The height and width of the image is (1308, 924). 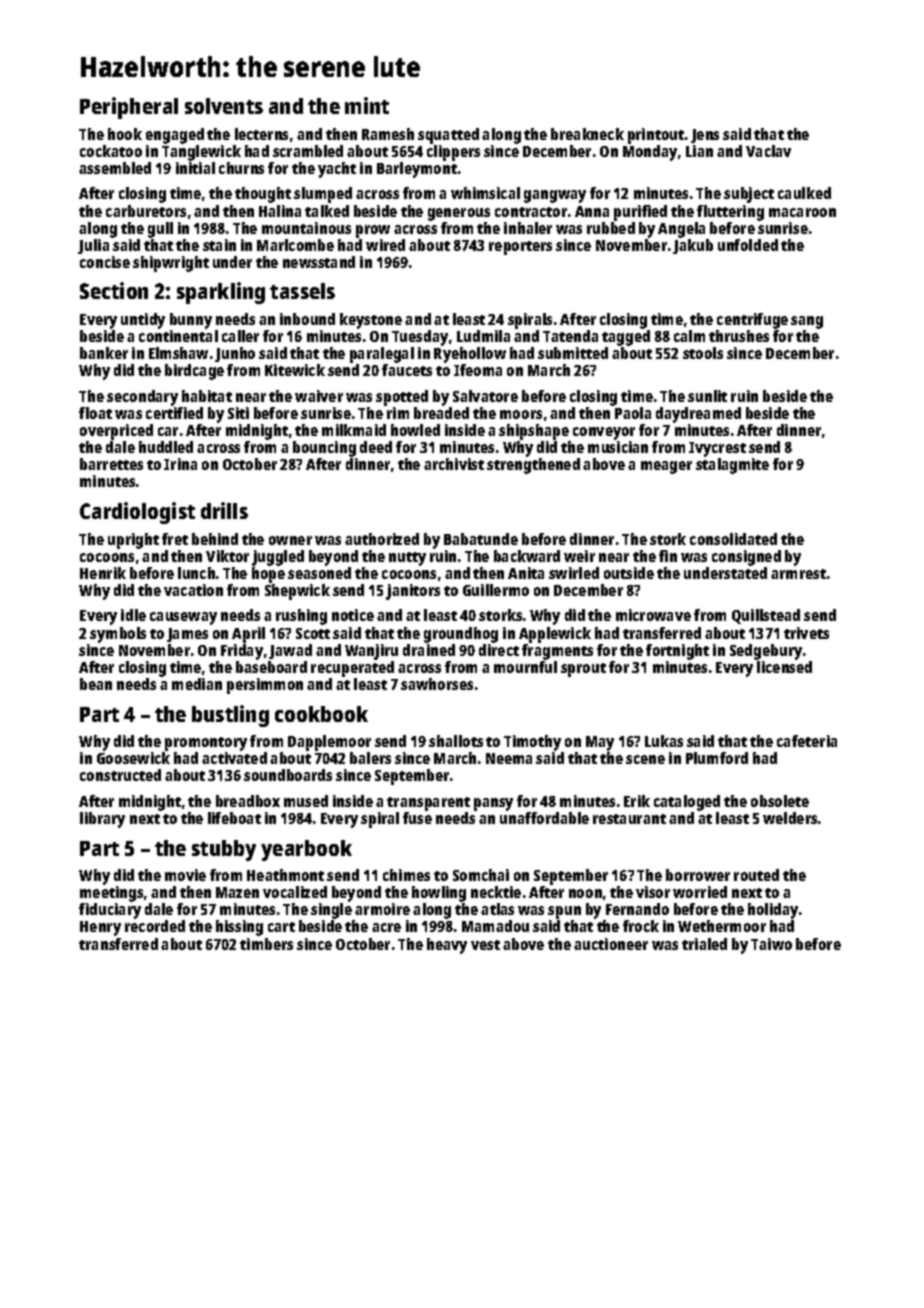 I want to click on huddled, so click(x=166, y=447).
